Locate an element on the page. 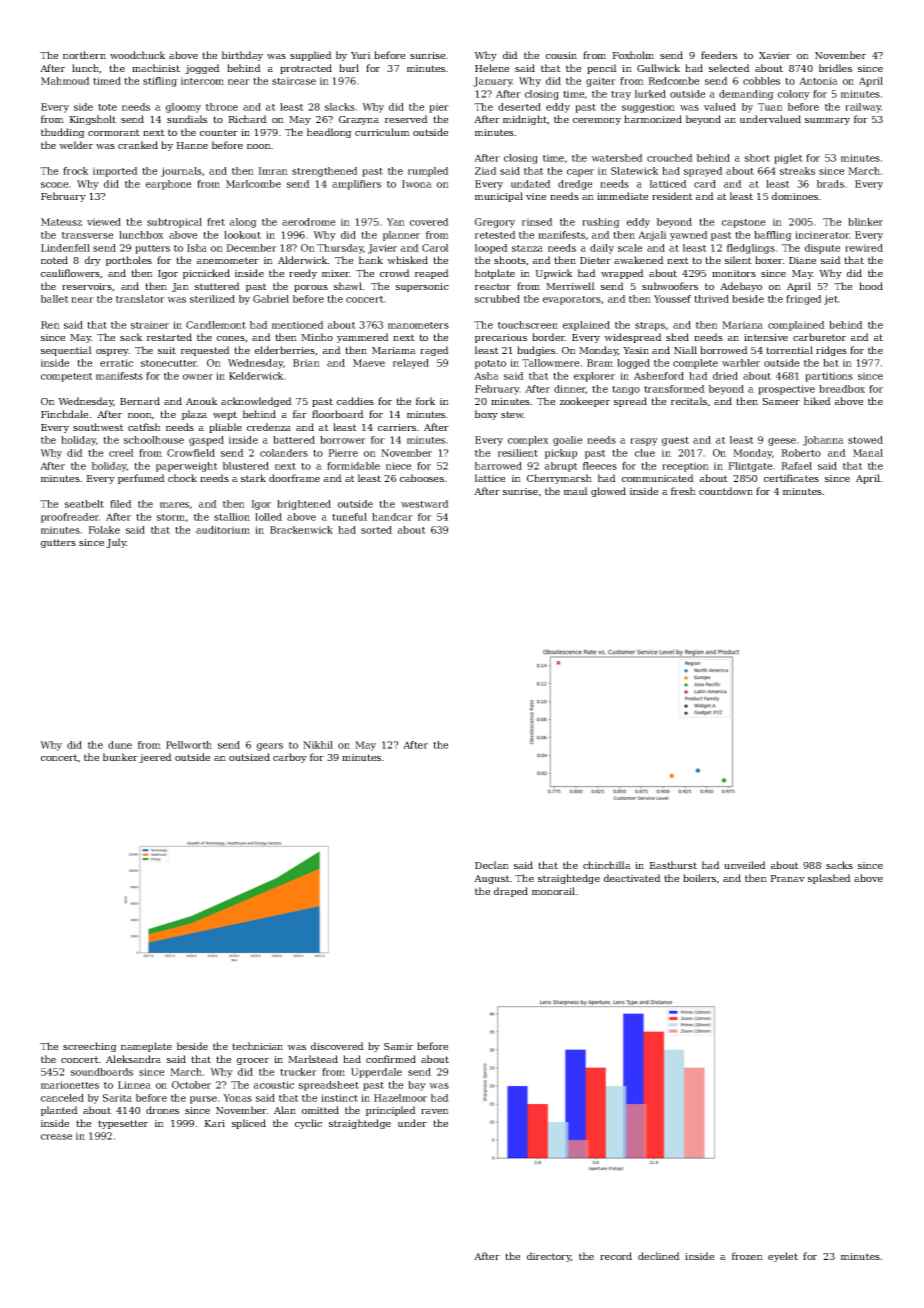 This document has width=924, height=1308. reserved is located at coordinates (406, 119).
